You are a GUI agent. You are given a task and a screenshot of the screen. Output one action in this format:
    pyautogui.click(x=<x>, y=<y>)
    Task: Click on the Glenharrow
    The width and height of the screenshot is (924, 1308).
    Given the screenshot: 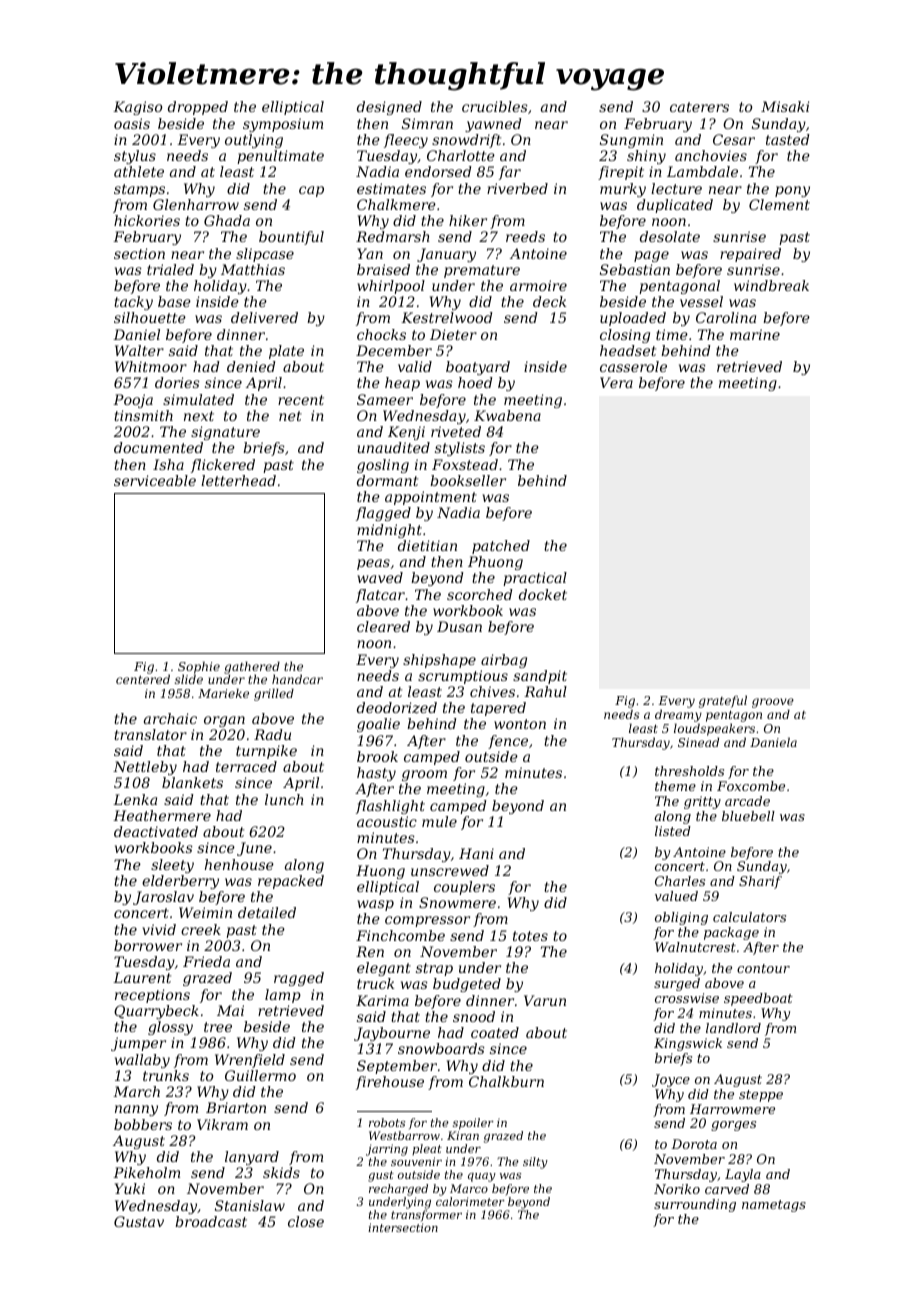 What is the action you would take?
    pyautogui.click(x=196, y=204)
